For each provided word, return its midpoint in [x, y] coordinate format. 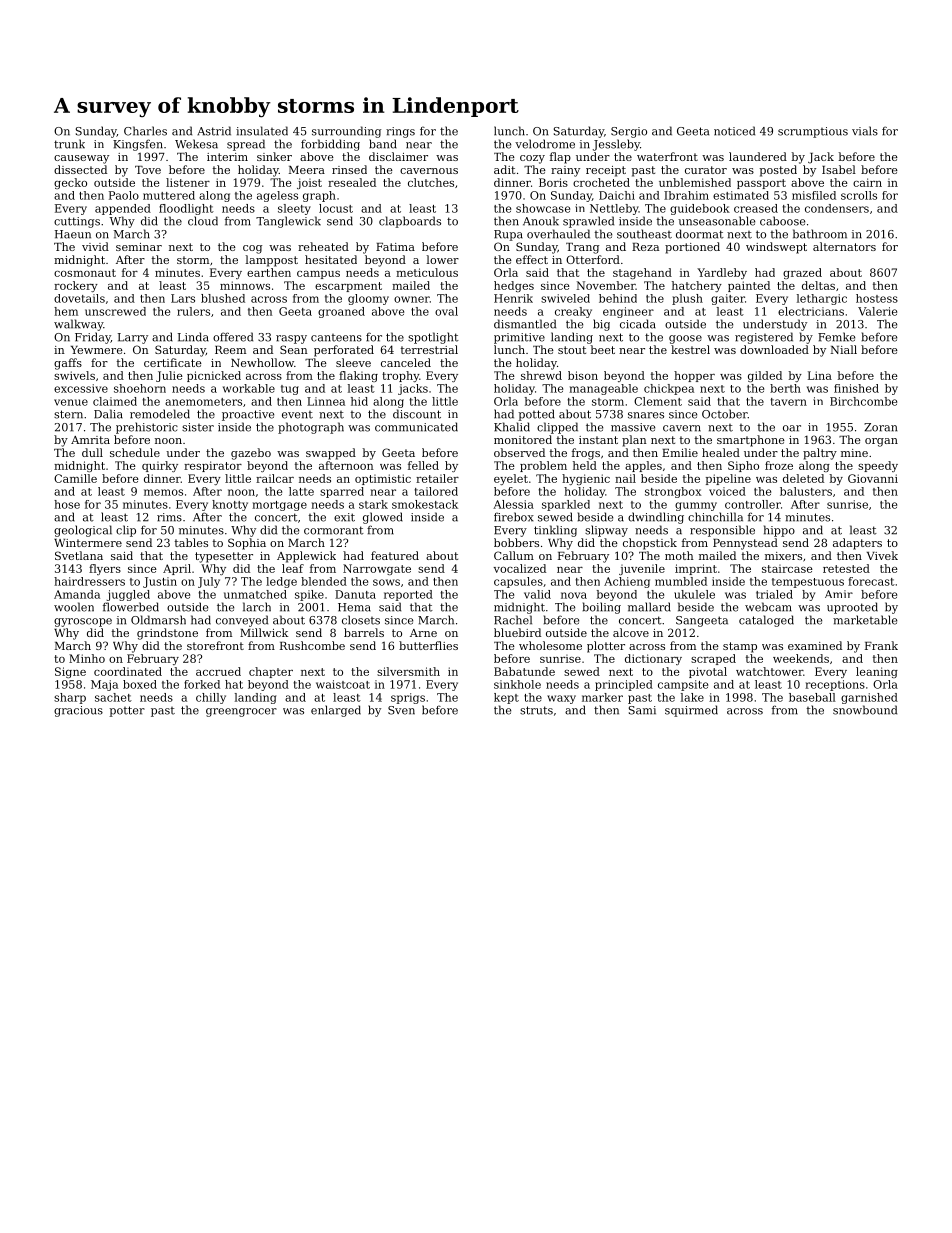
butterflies [428, 645]
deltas [818, 285]
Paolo [124, 195]
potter [127, 711]
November [605, 285]
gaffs [68, 364]
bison [583, 375]
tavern [789, 402]
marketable [865, 620]
